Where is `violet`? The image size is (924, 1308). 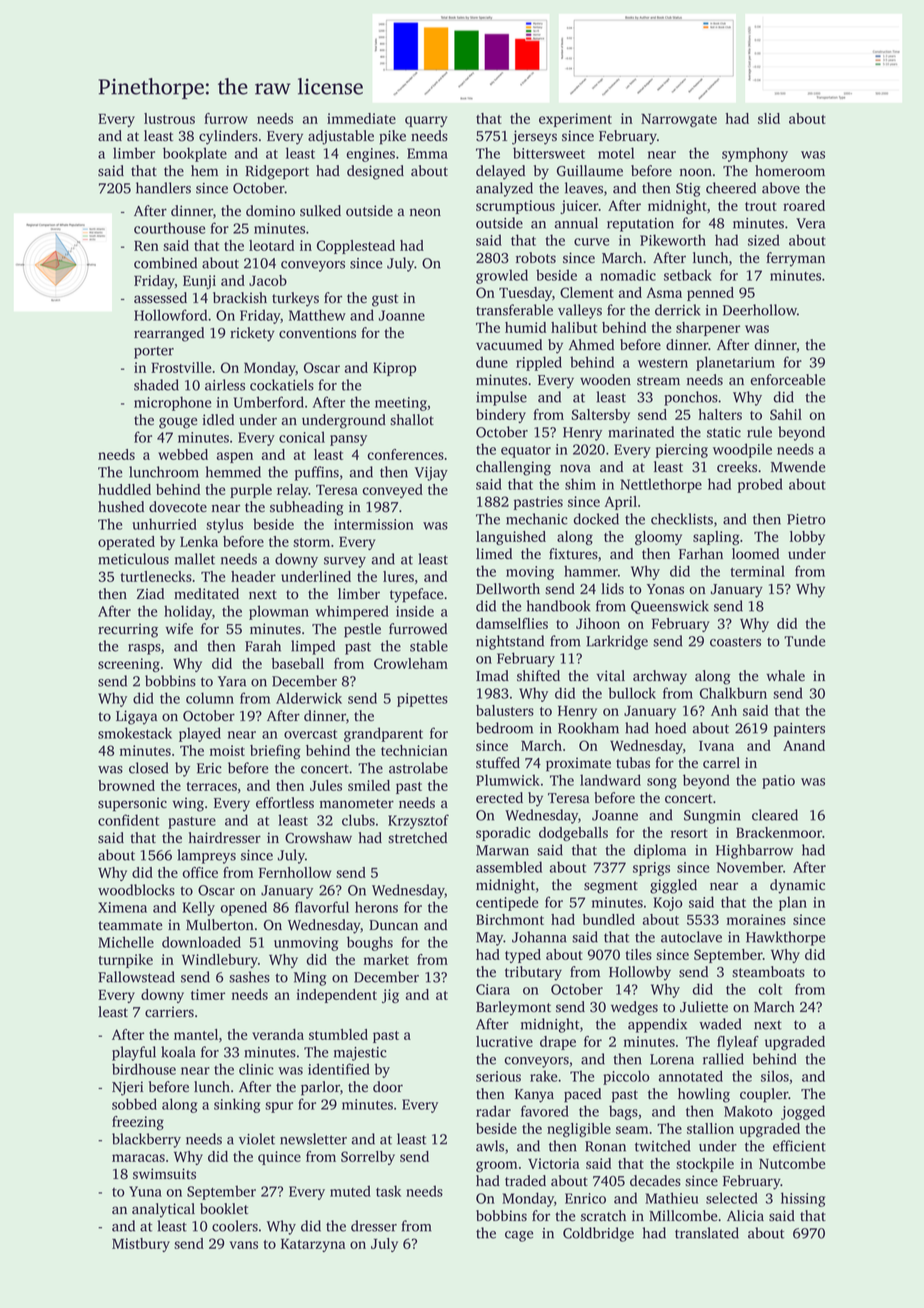
violet is located at coordinates (257, 1139).
